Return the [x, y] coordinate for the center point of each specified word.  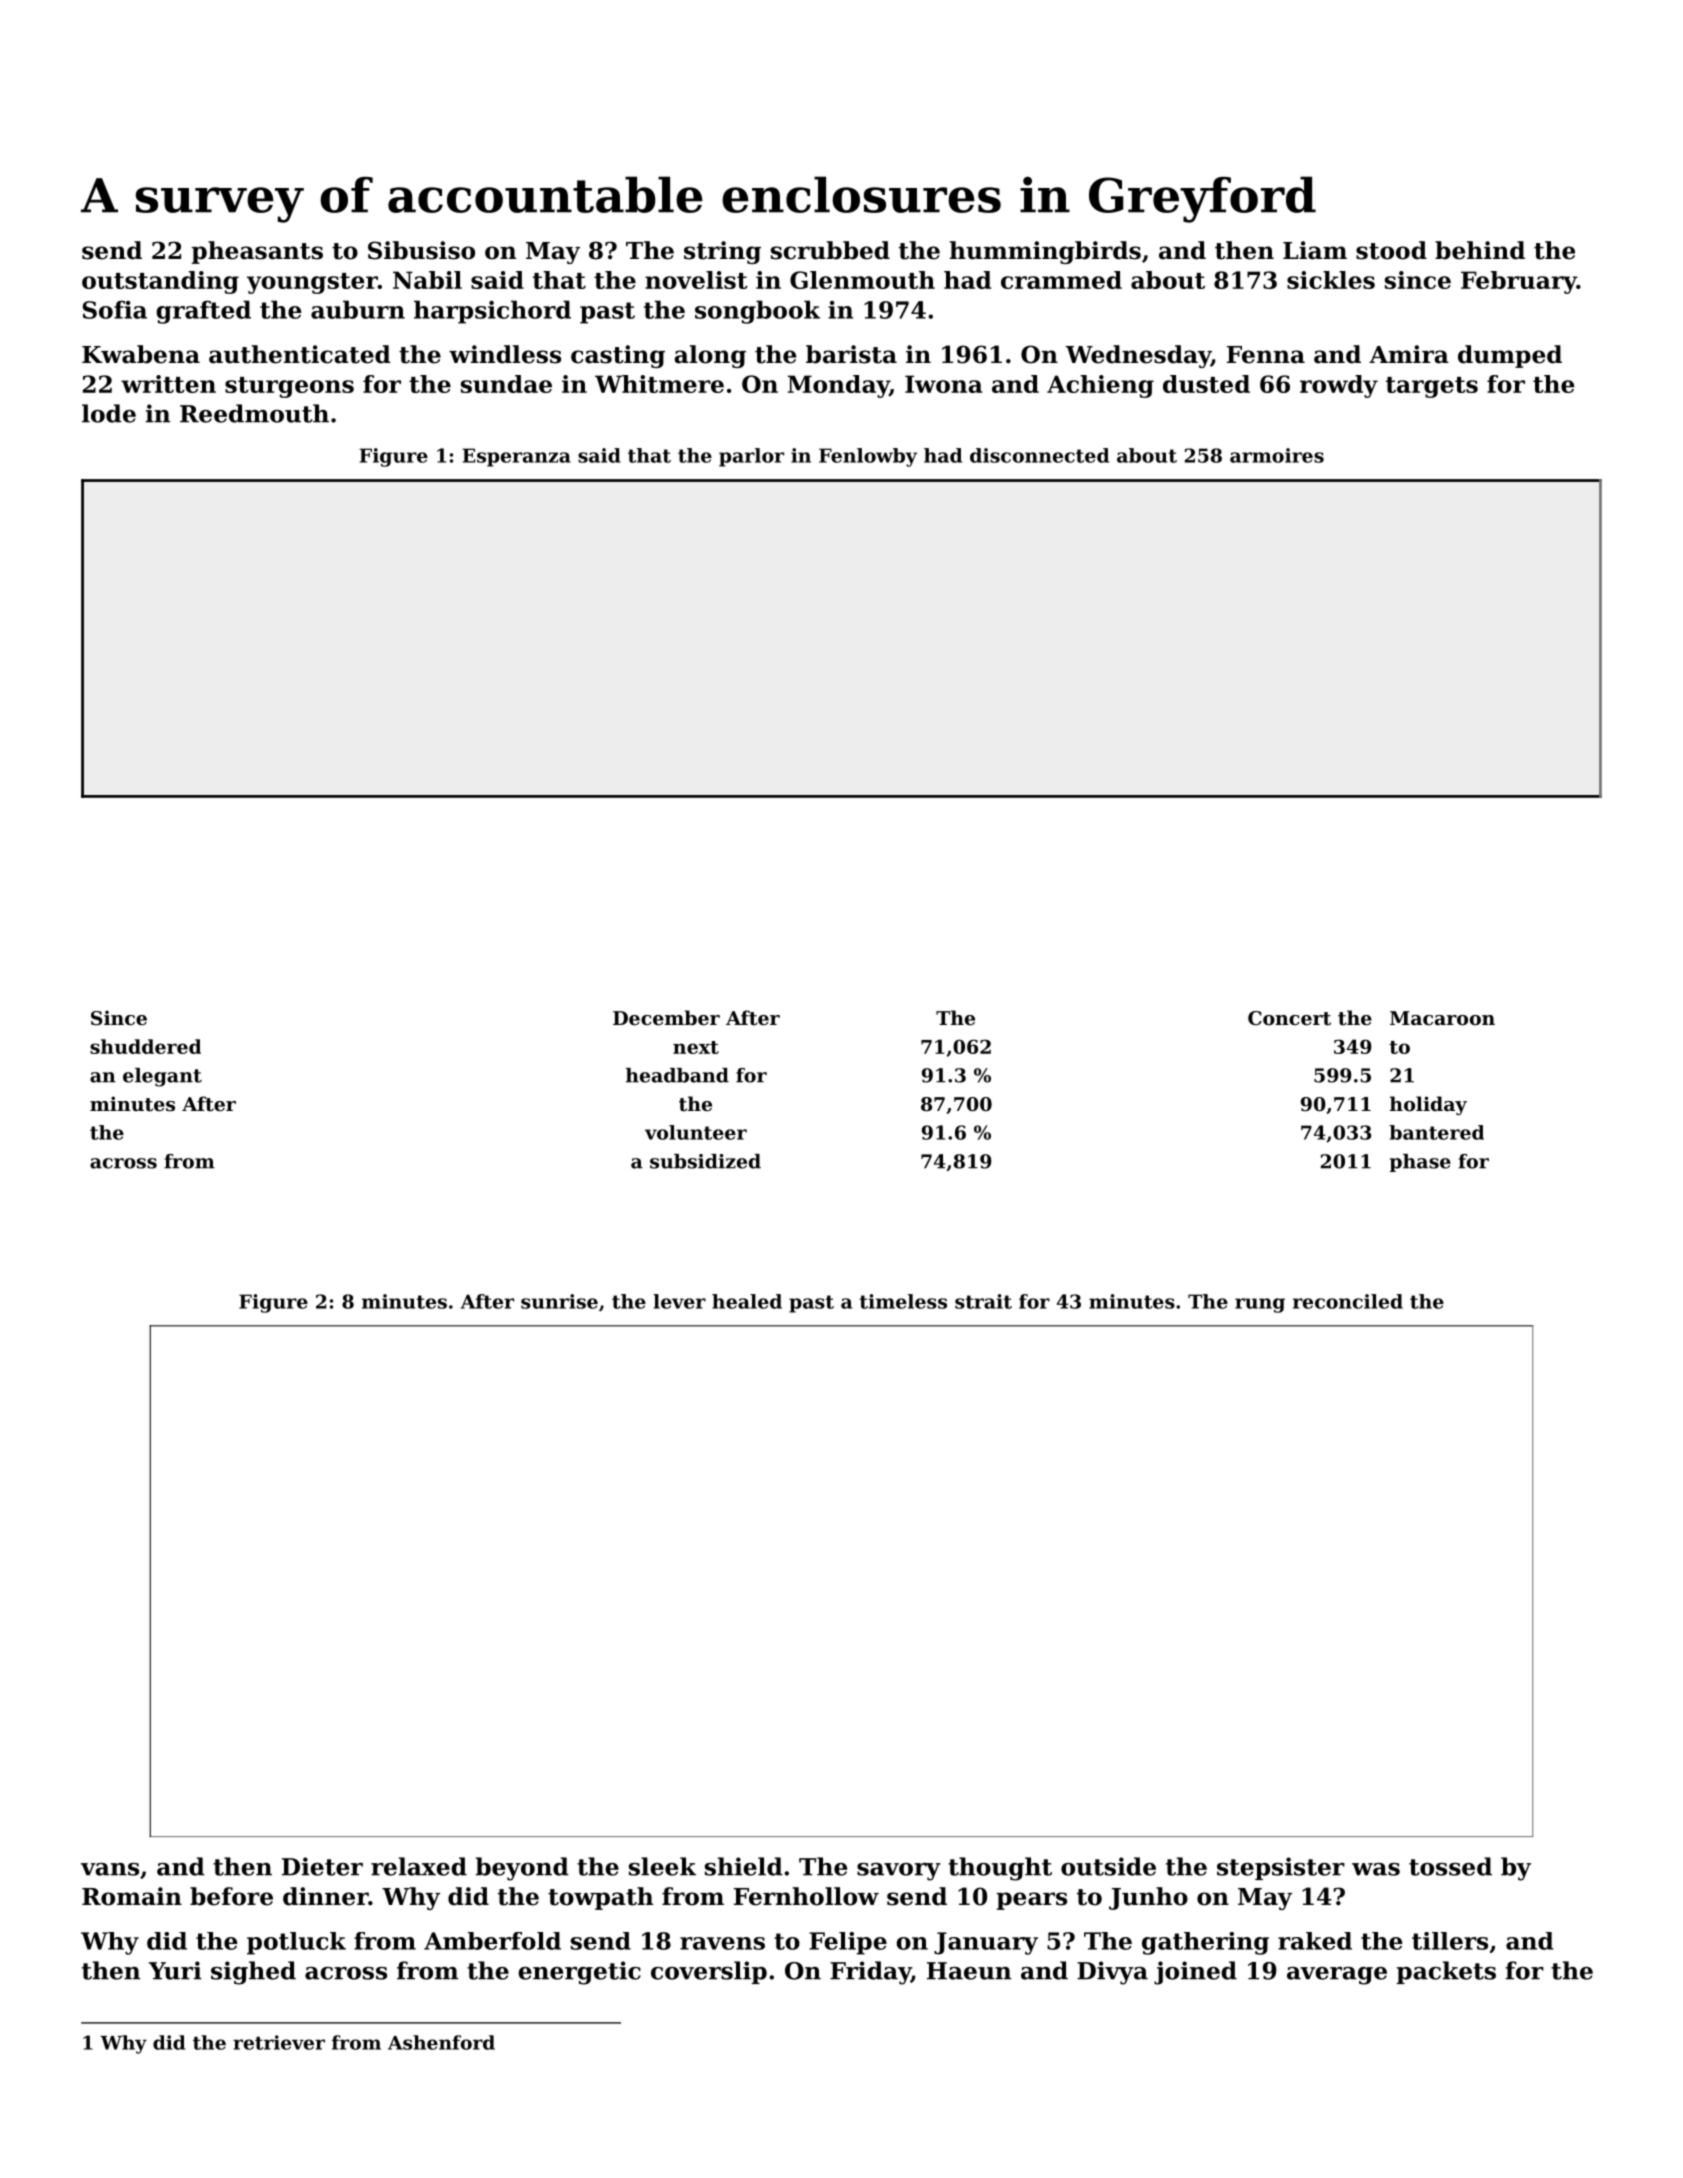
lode [109, 413]
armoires [1277, 455]
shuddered [145, 1046]
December [666, 1017]
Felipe [848, 1943]
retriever [279, 2042]
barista [851, 354]
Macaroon [1442, 1018]
